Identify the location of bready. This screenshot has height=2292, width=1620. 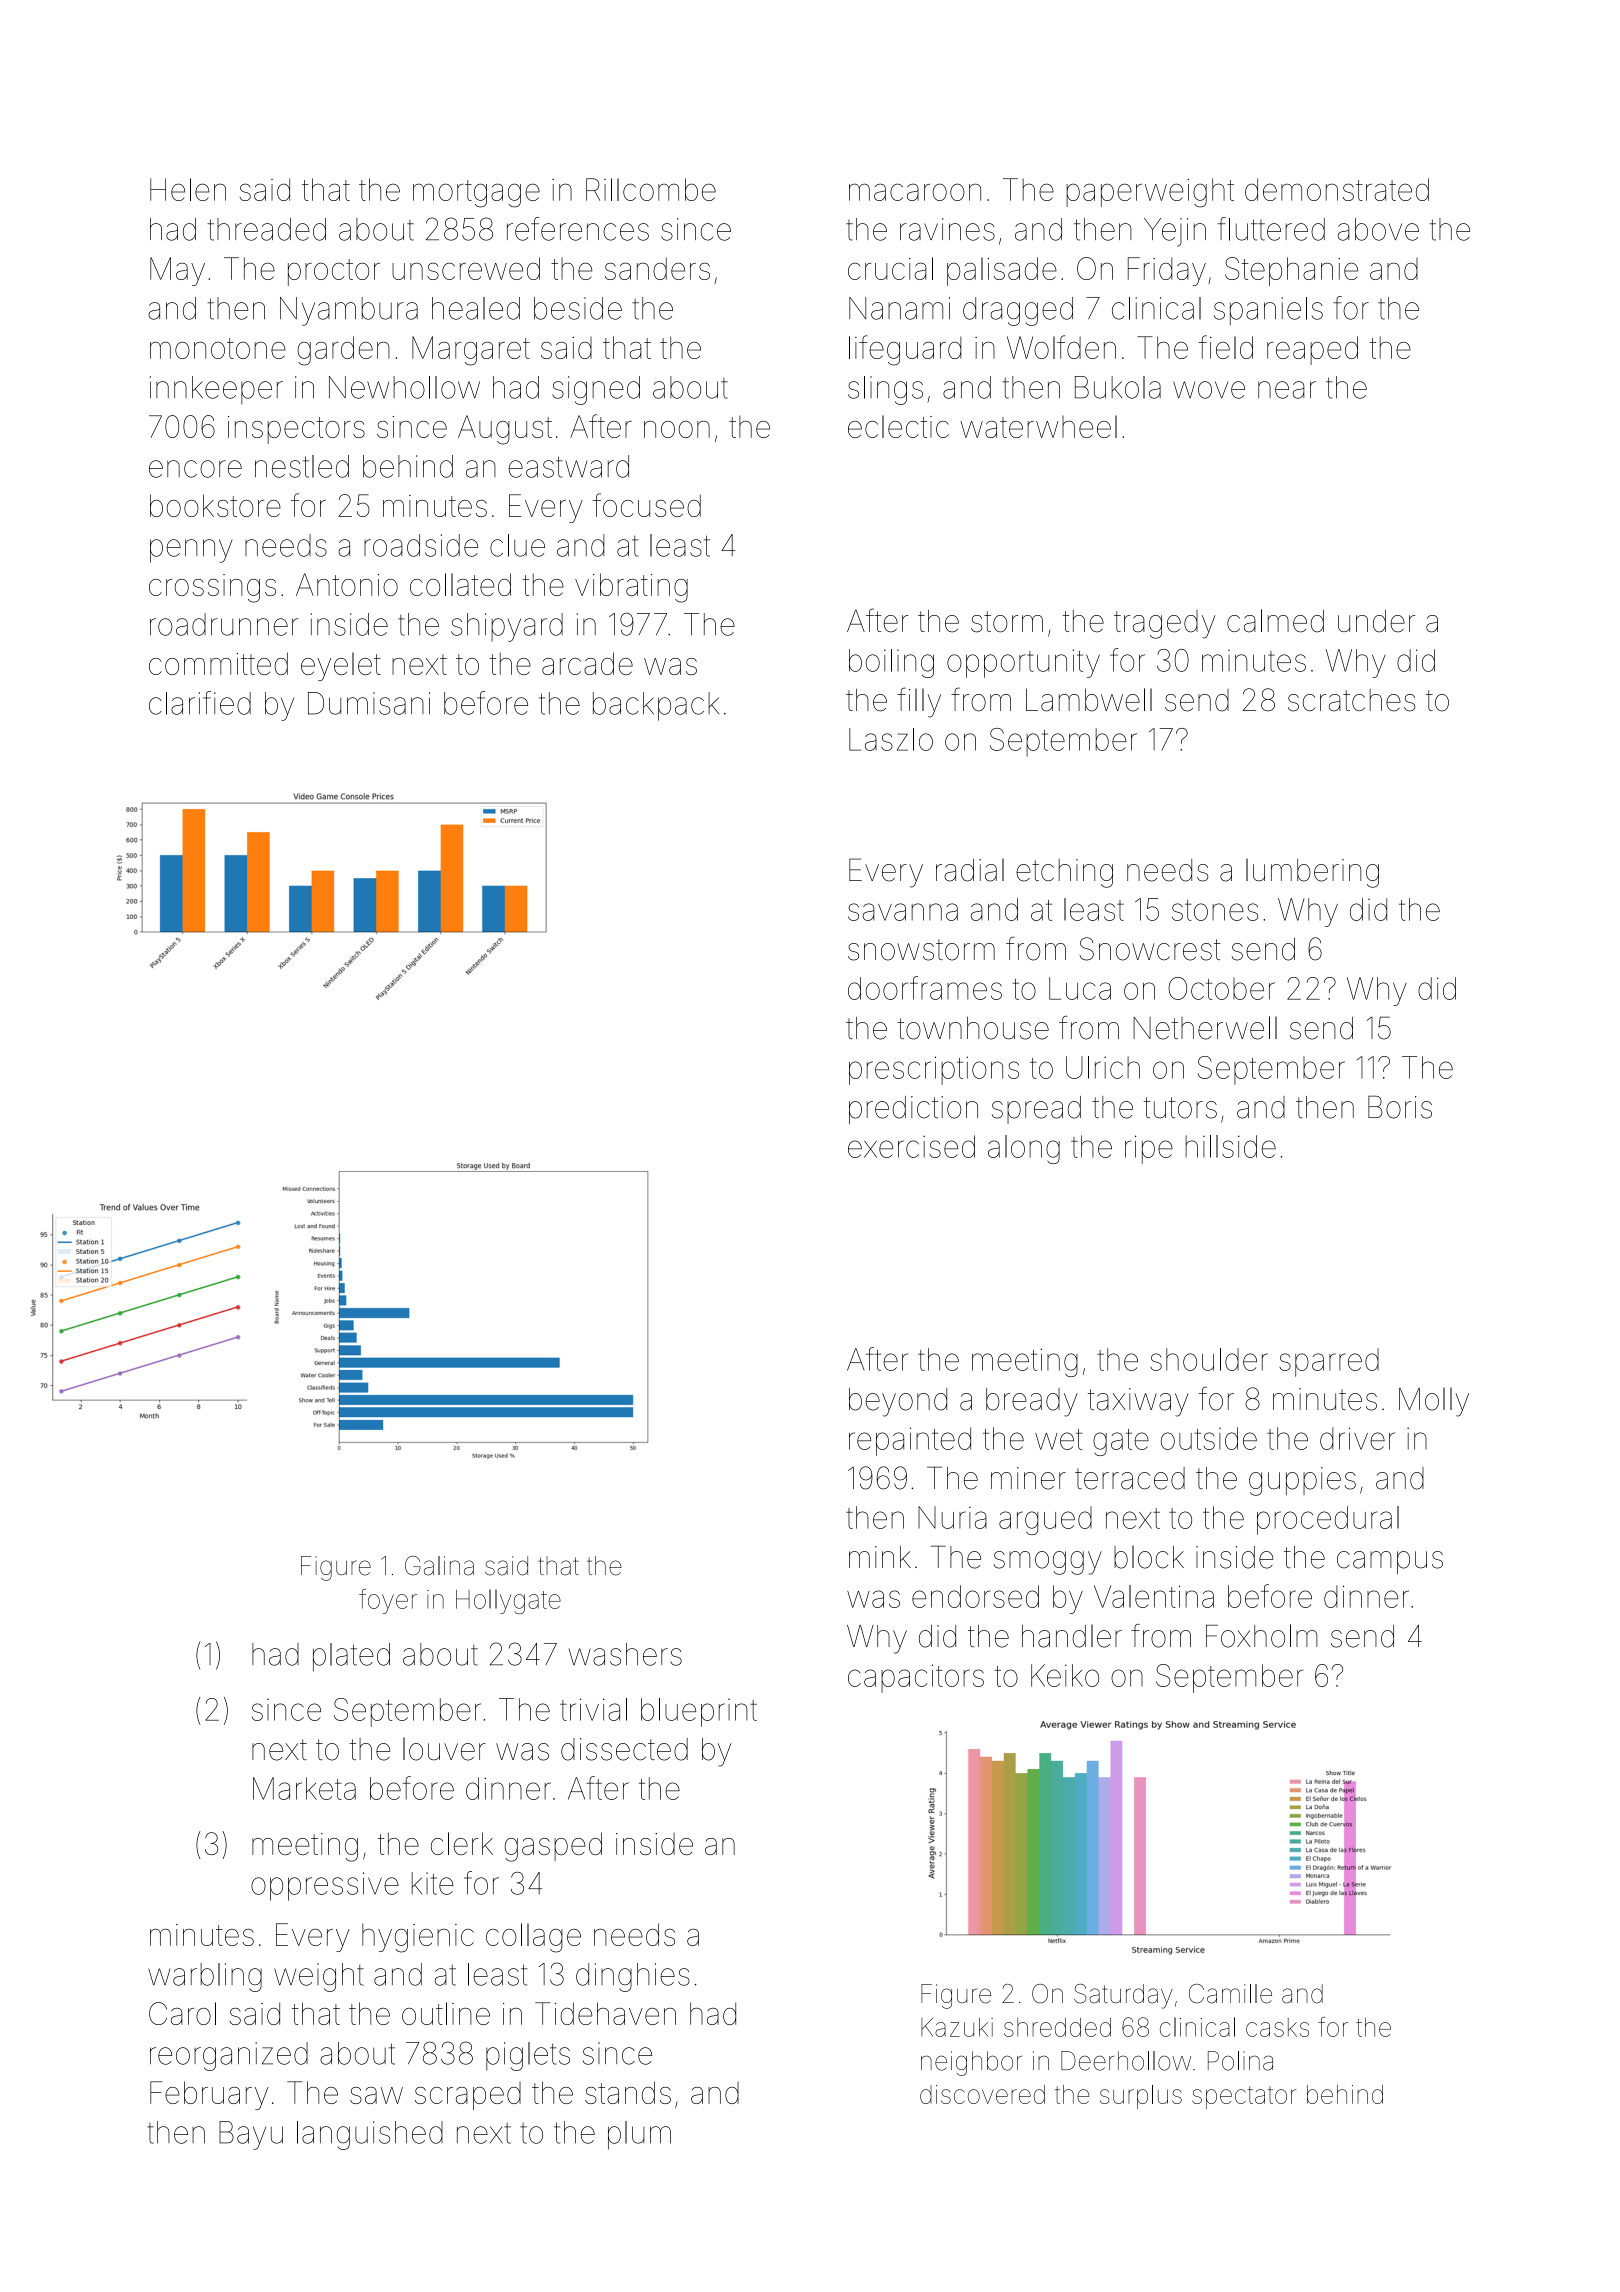
(1032, 1402).
